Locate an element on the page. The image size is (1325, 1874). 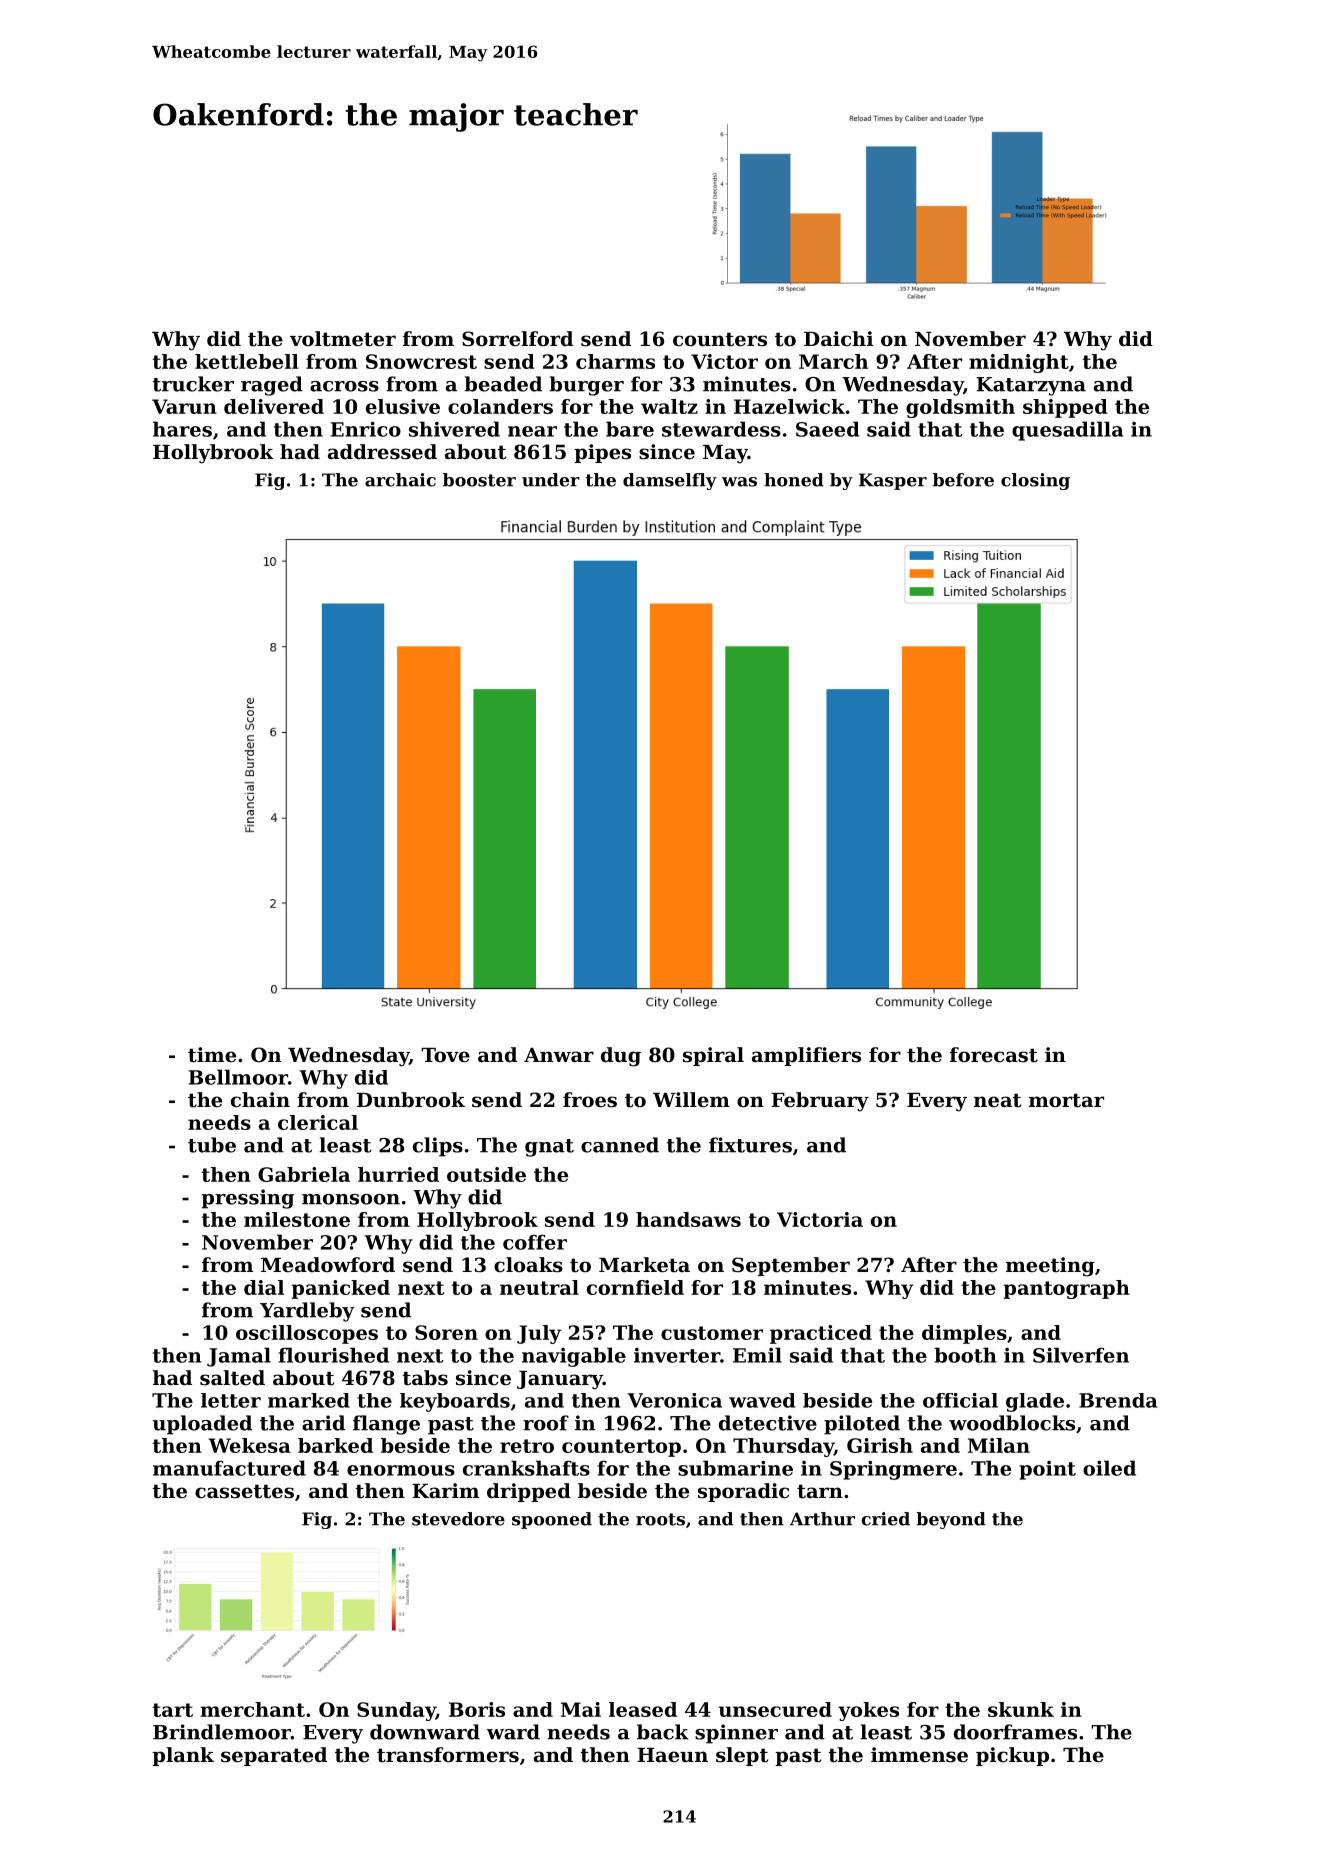
Enrico is located at coordinates (366, 429).
